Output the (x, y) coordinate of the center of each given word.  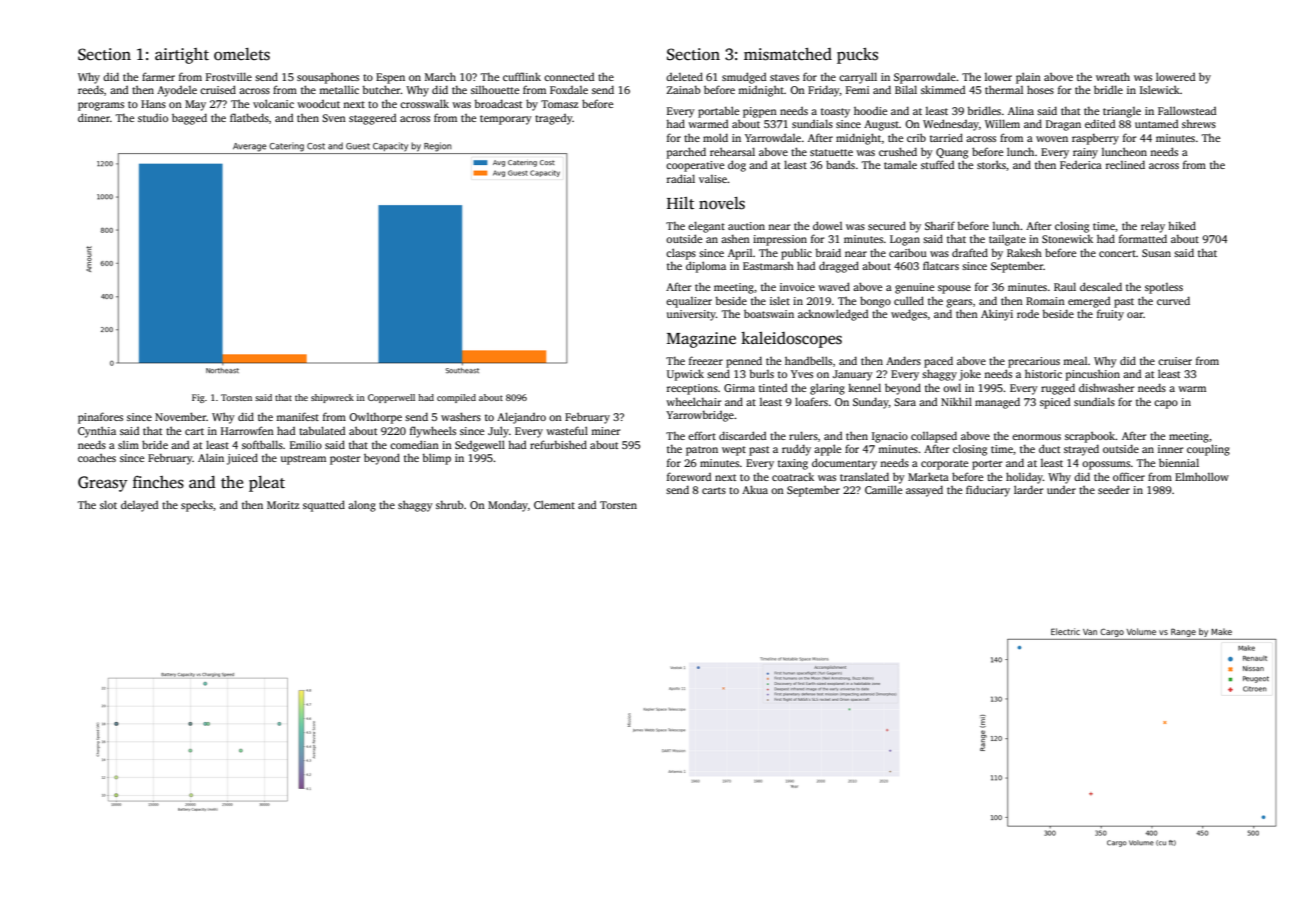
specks (197, 506)
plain (1028, 78)
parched (686, 153)
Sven (334, 118)
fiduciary (988, 491)
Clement (554, 504)
